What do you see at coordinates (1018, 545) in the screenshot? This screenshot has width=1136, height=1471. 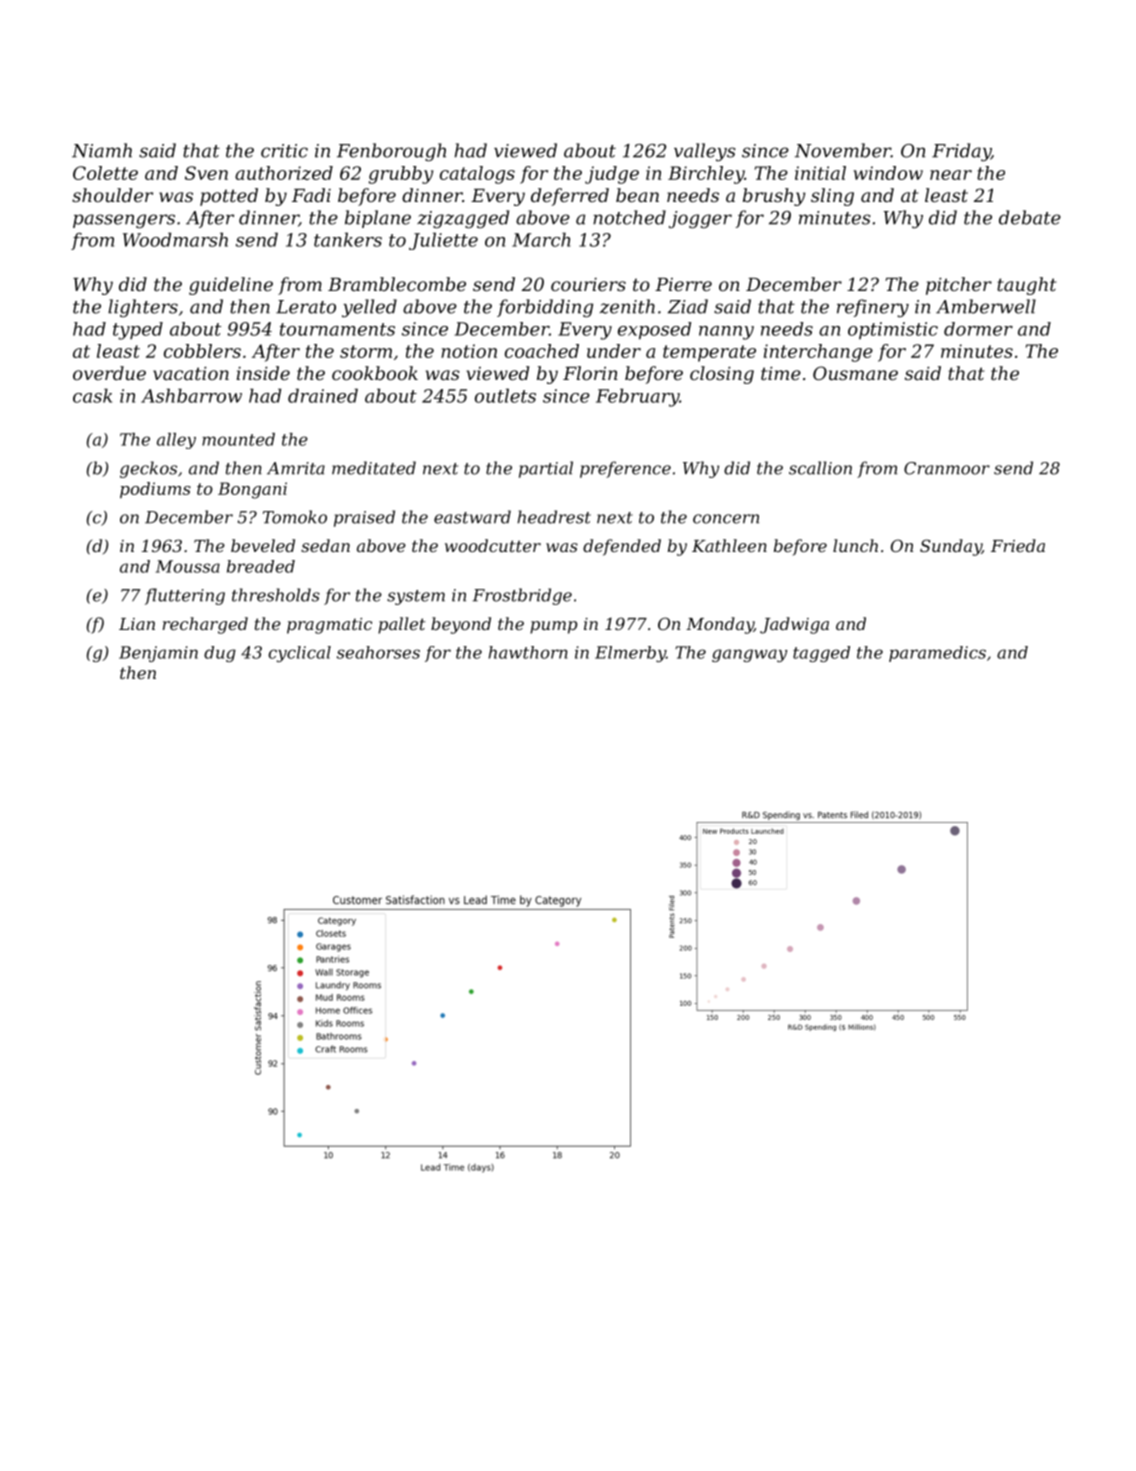 I see `Frieda` at bounding box center [1018, 545].
